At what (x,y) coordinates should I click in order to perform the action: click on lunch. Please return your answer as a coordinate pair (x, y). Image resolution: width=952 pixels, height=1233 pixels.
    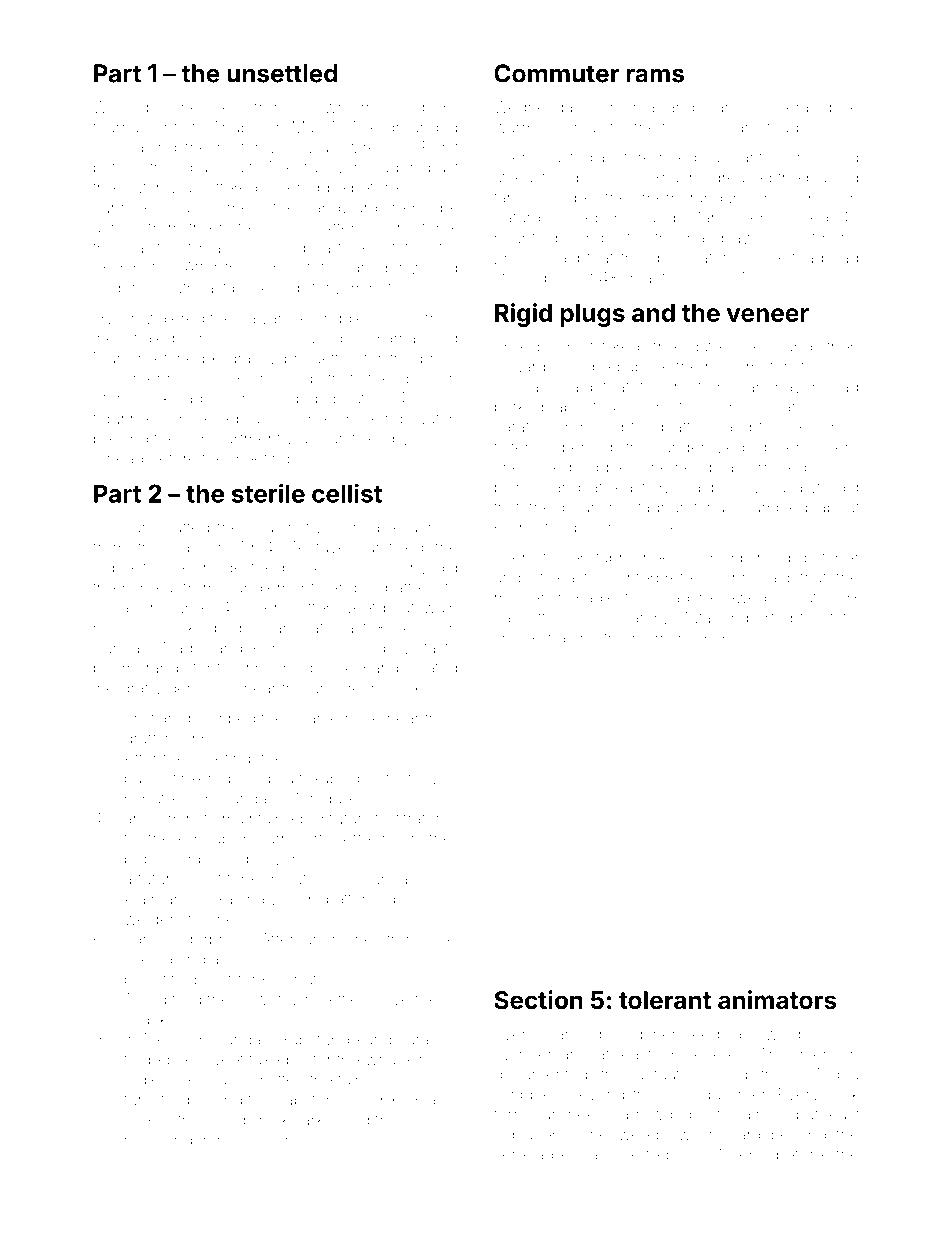
    Looking at the image, I should click on (320, 939).
